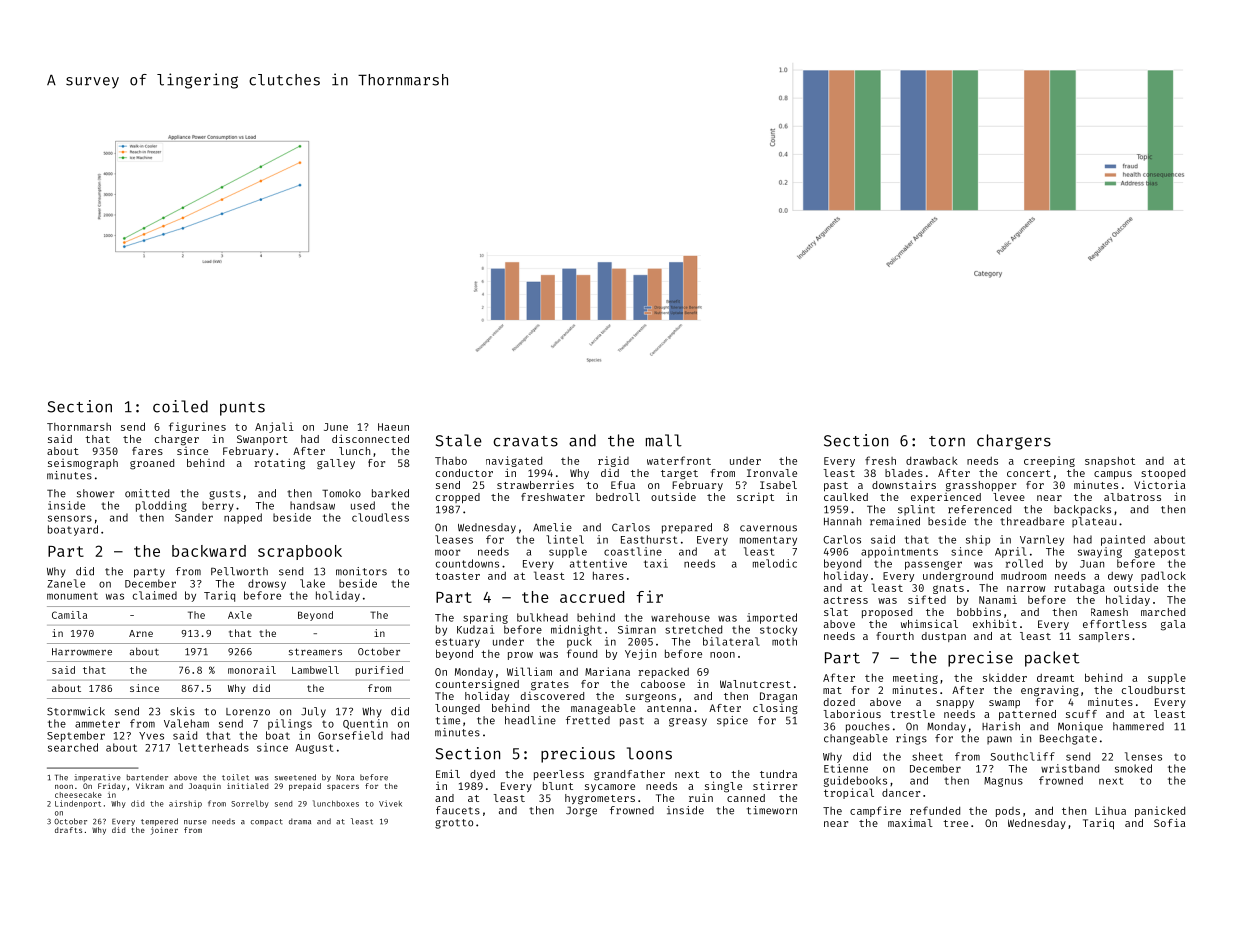 The image size is (1233, 952). Describe the element at coordinates (274, 427) in the screenshot. I see `Anjali` at that location.
